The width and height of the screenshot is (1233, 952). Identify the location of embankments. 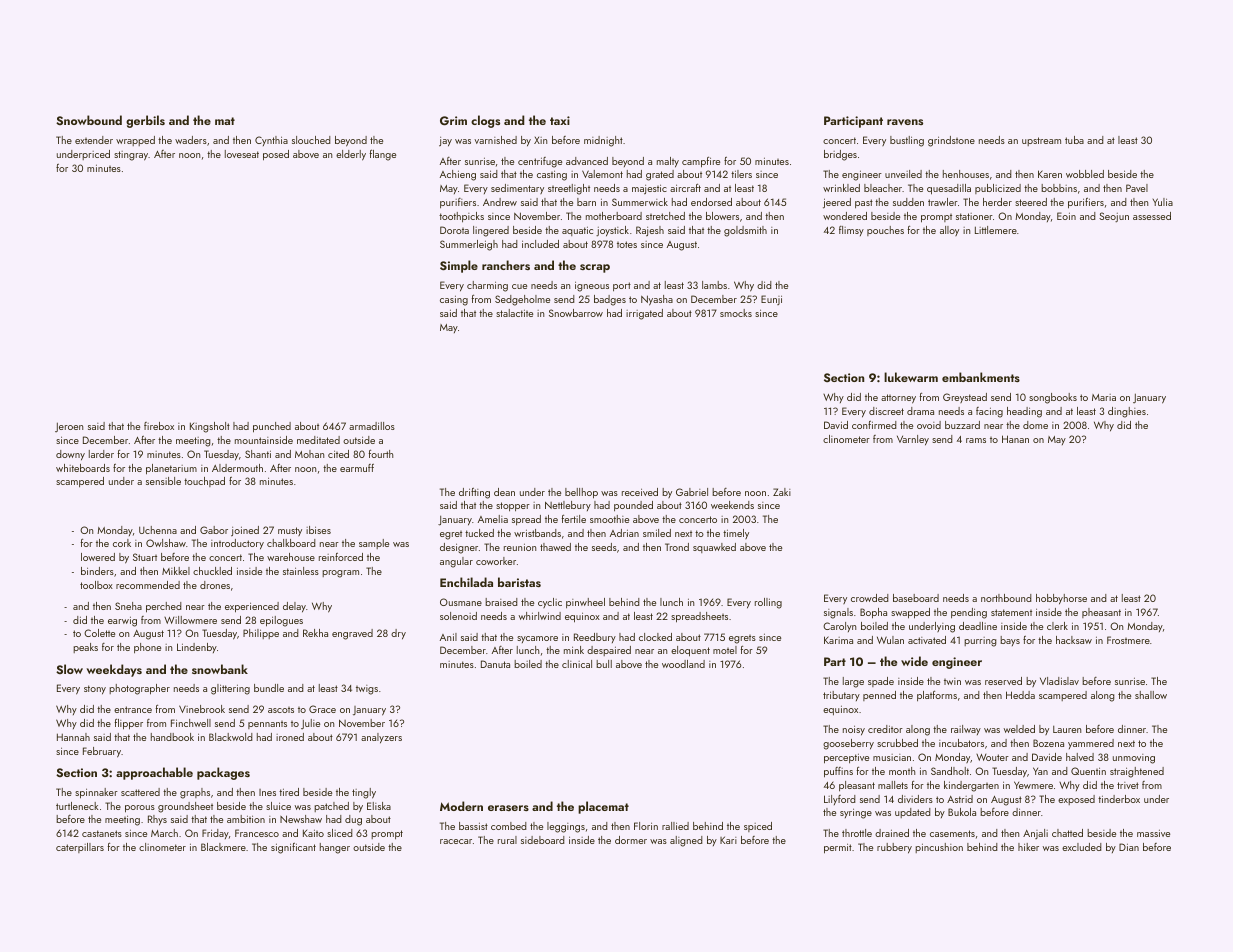
(981, 377).
